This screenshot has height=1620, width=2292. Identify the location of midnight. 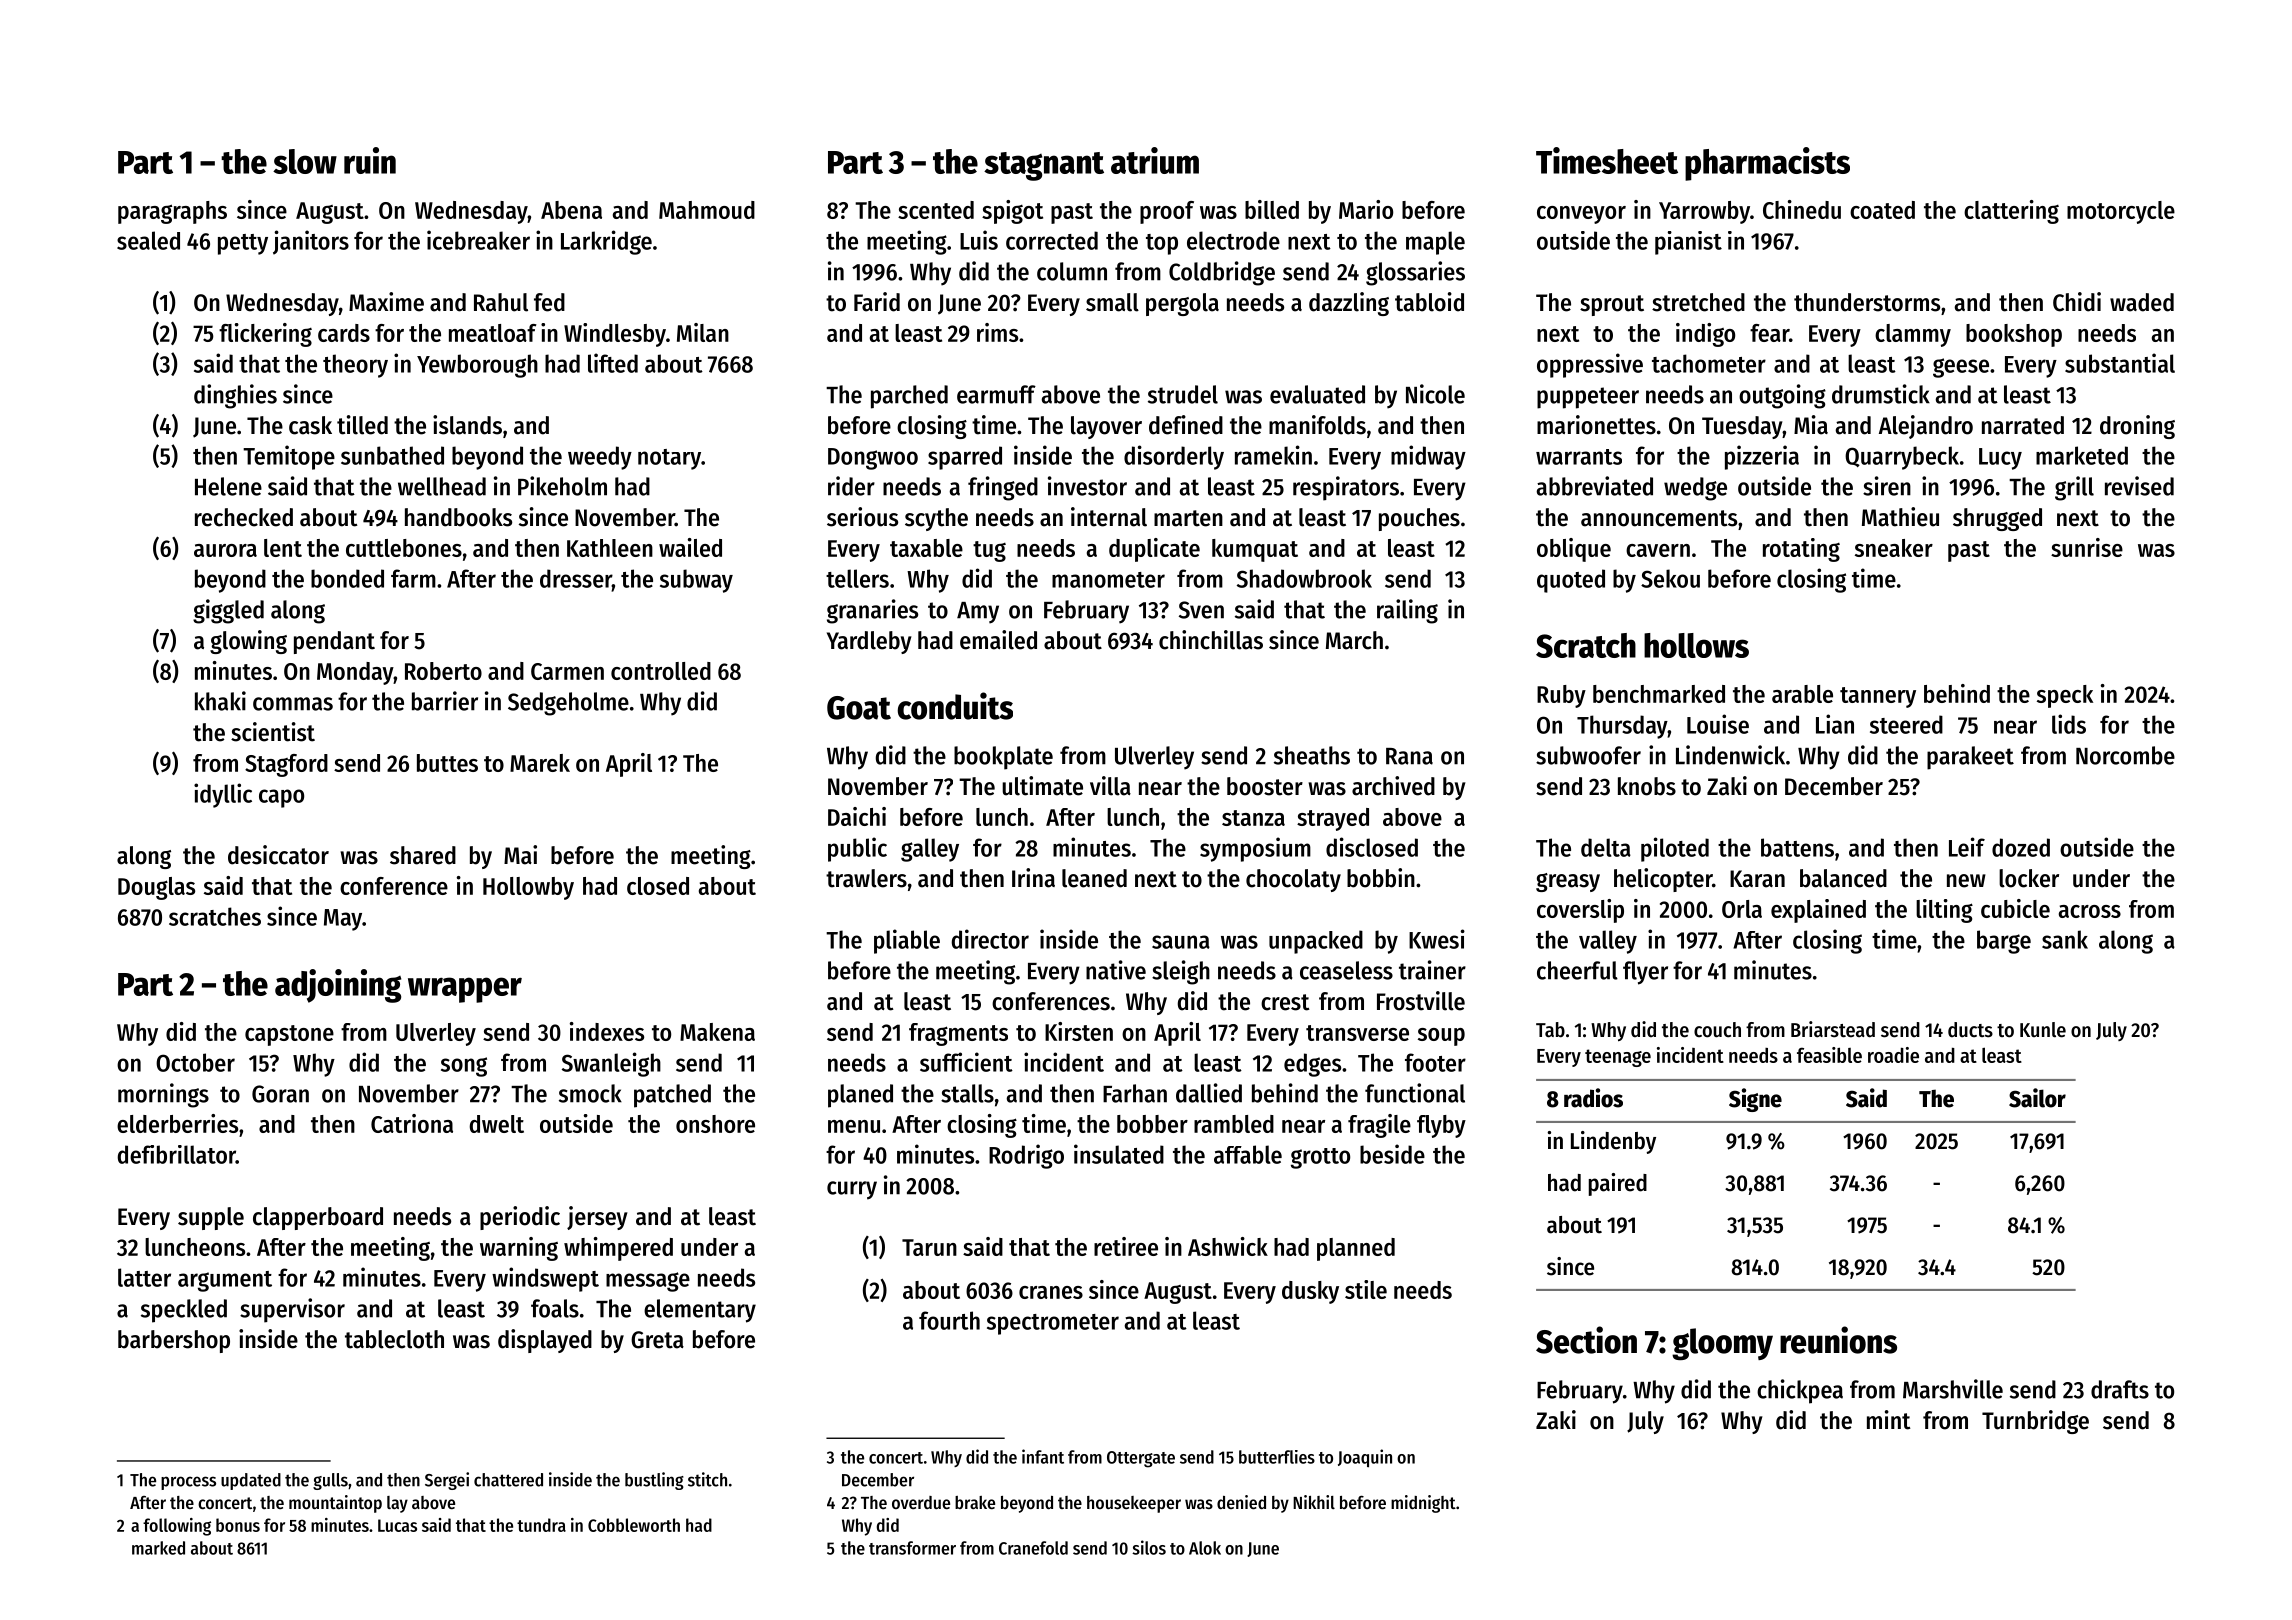
(1423, 1504).
